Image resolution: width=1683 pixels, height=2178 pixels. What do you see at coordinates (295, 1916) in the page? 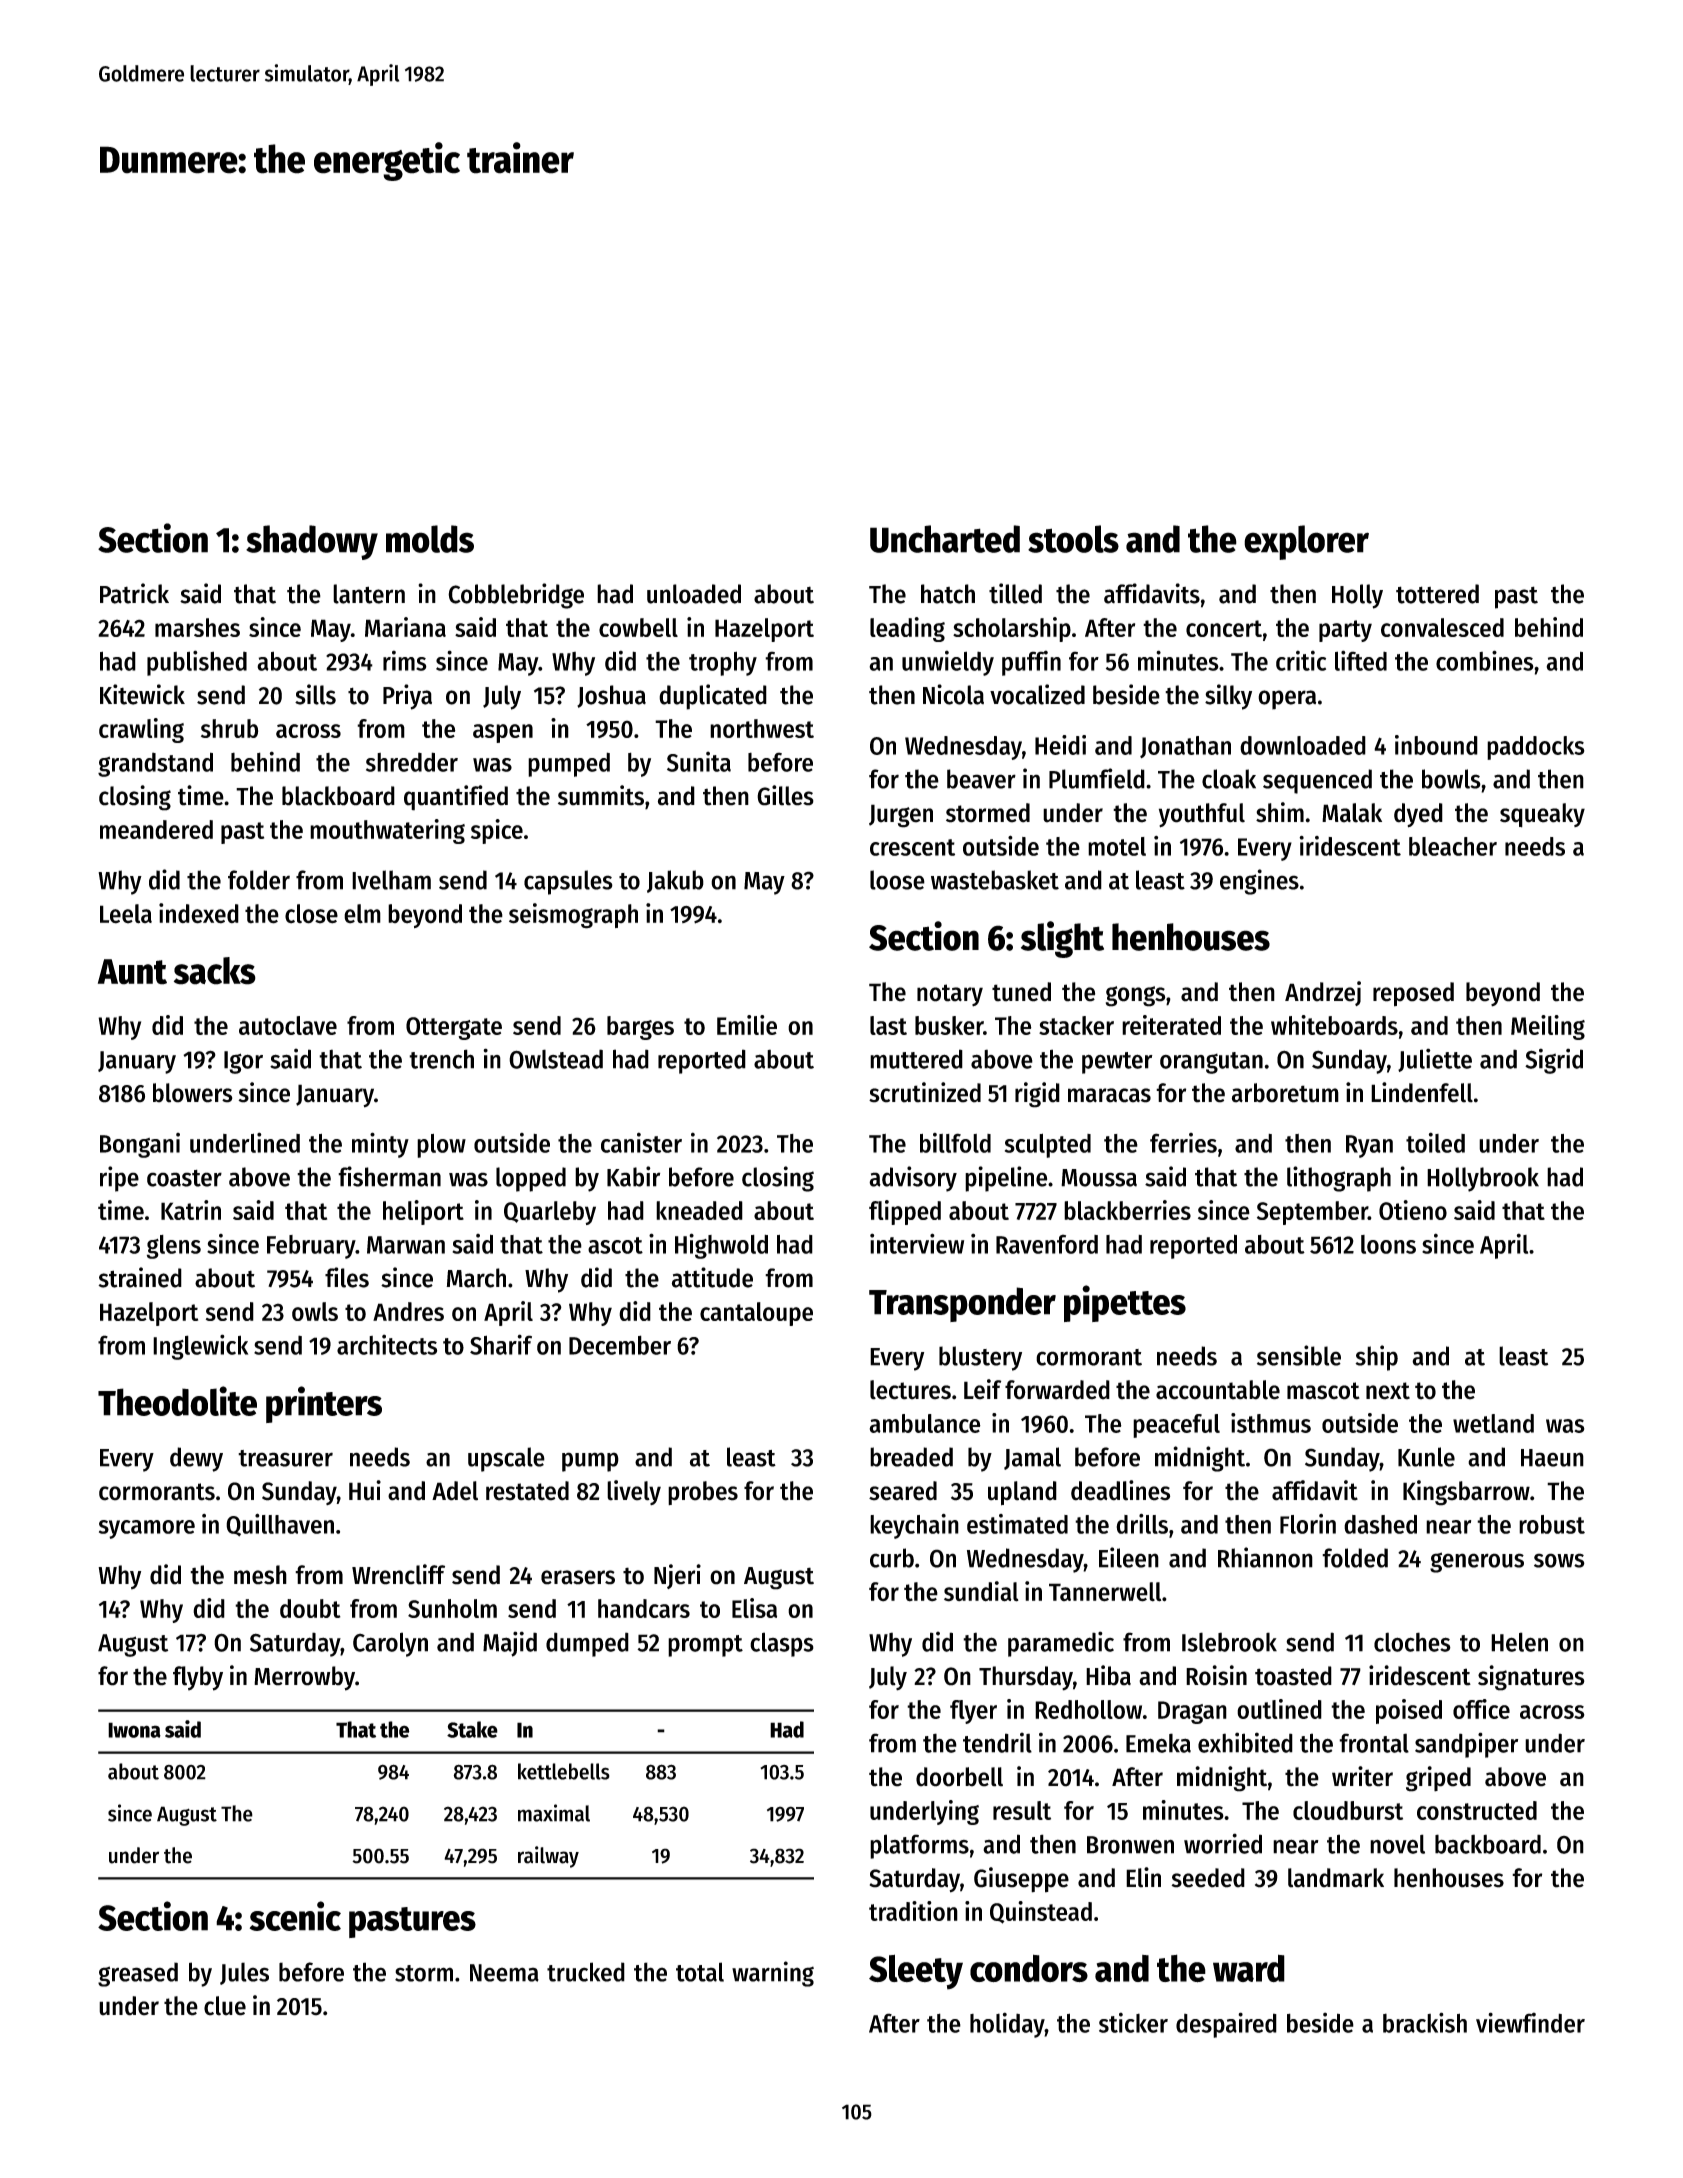
I see `scenic` at bounding box center [295, 1916].
